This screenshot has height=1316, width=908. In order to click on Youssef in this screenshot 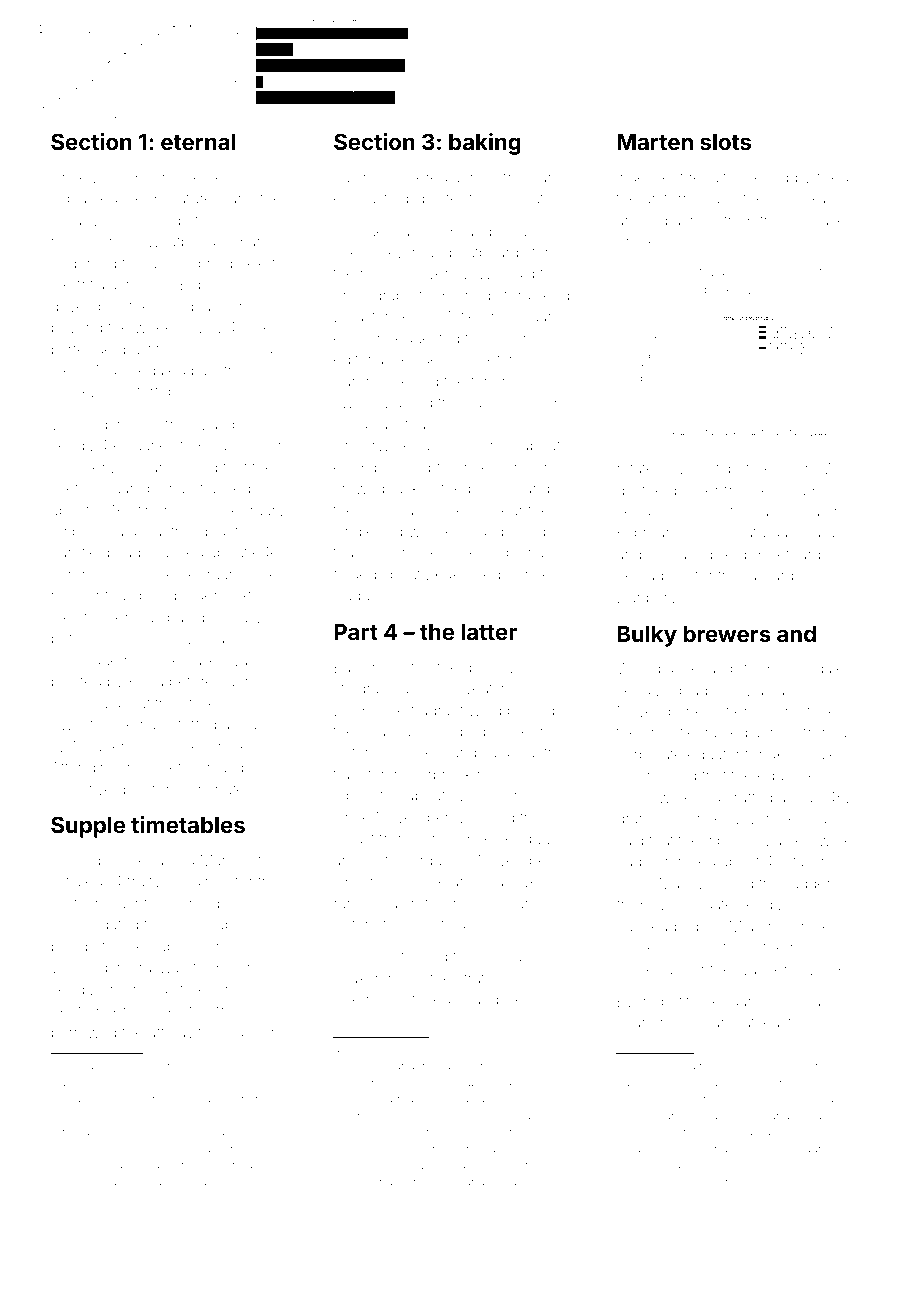, I will do `click(366, 1049)`.
